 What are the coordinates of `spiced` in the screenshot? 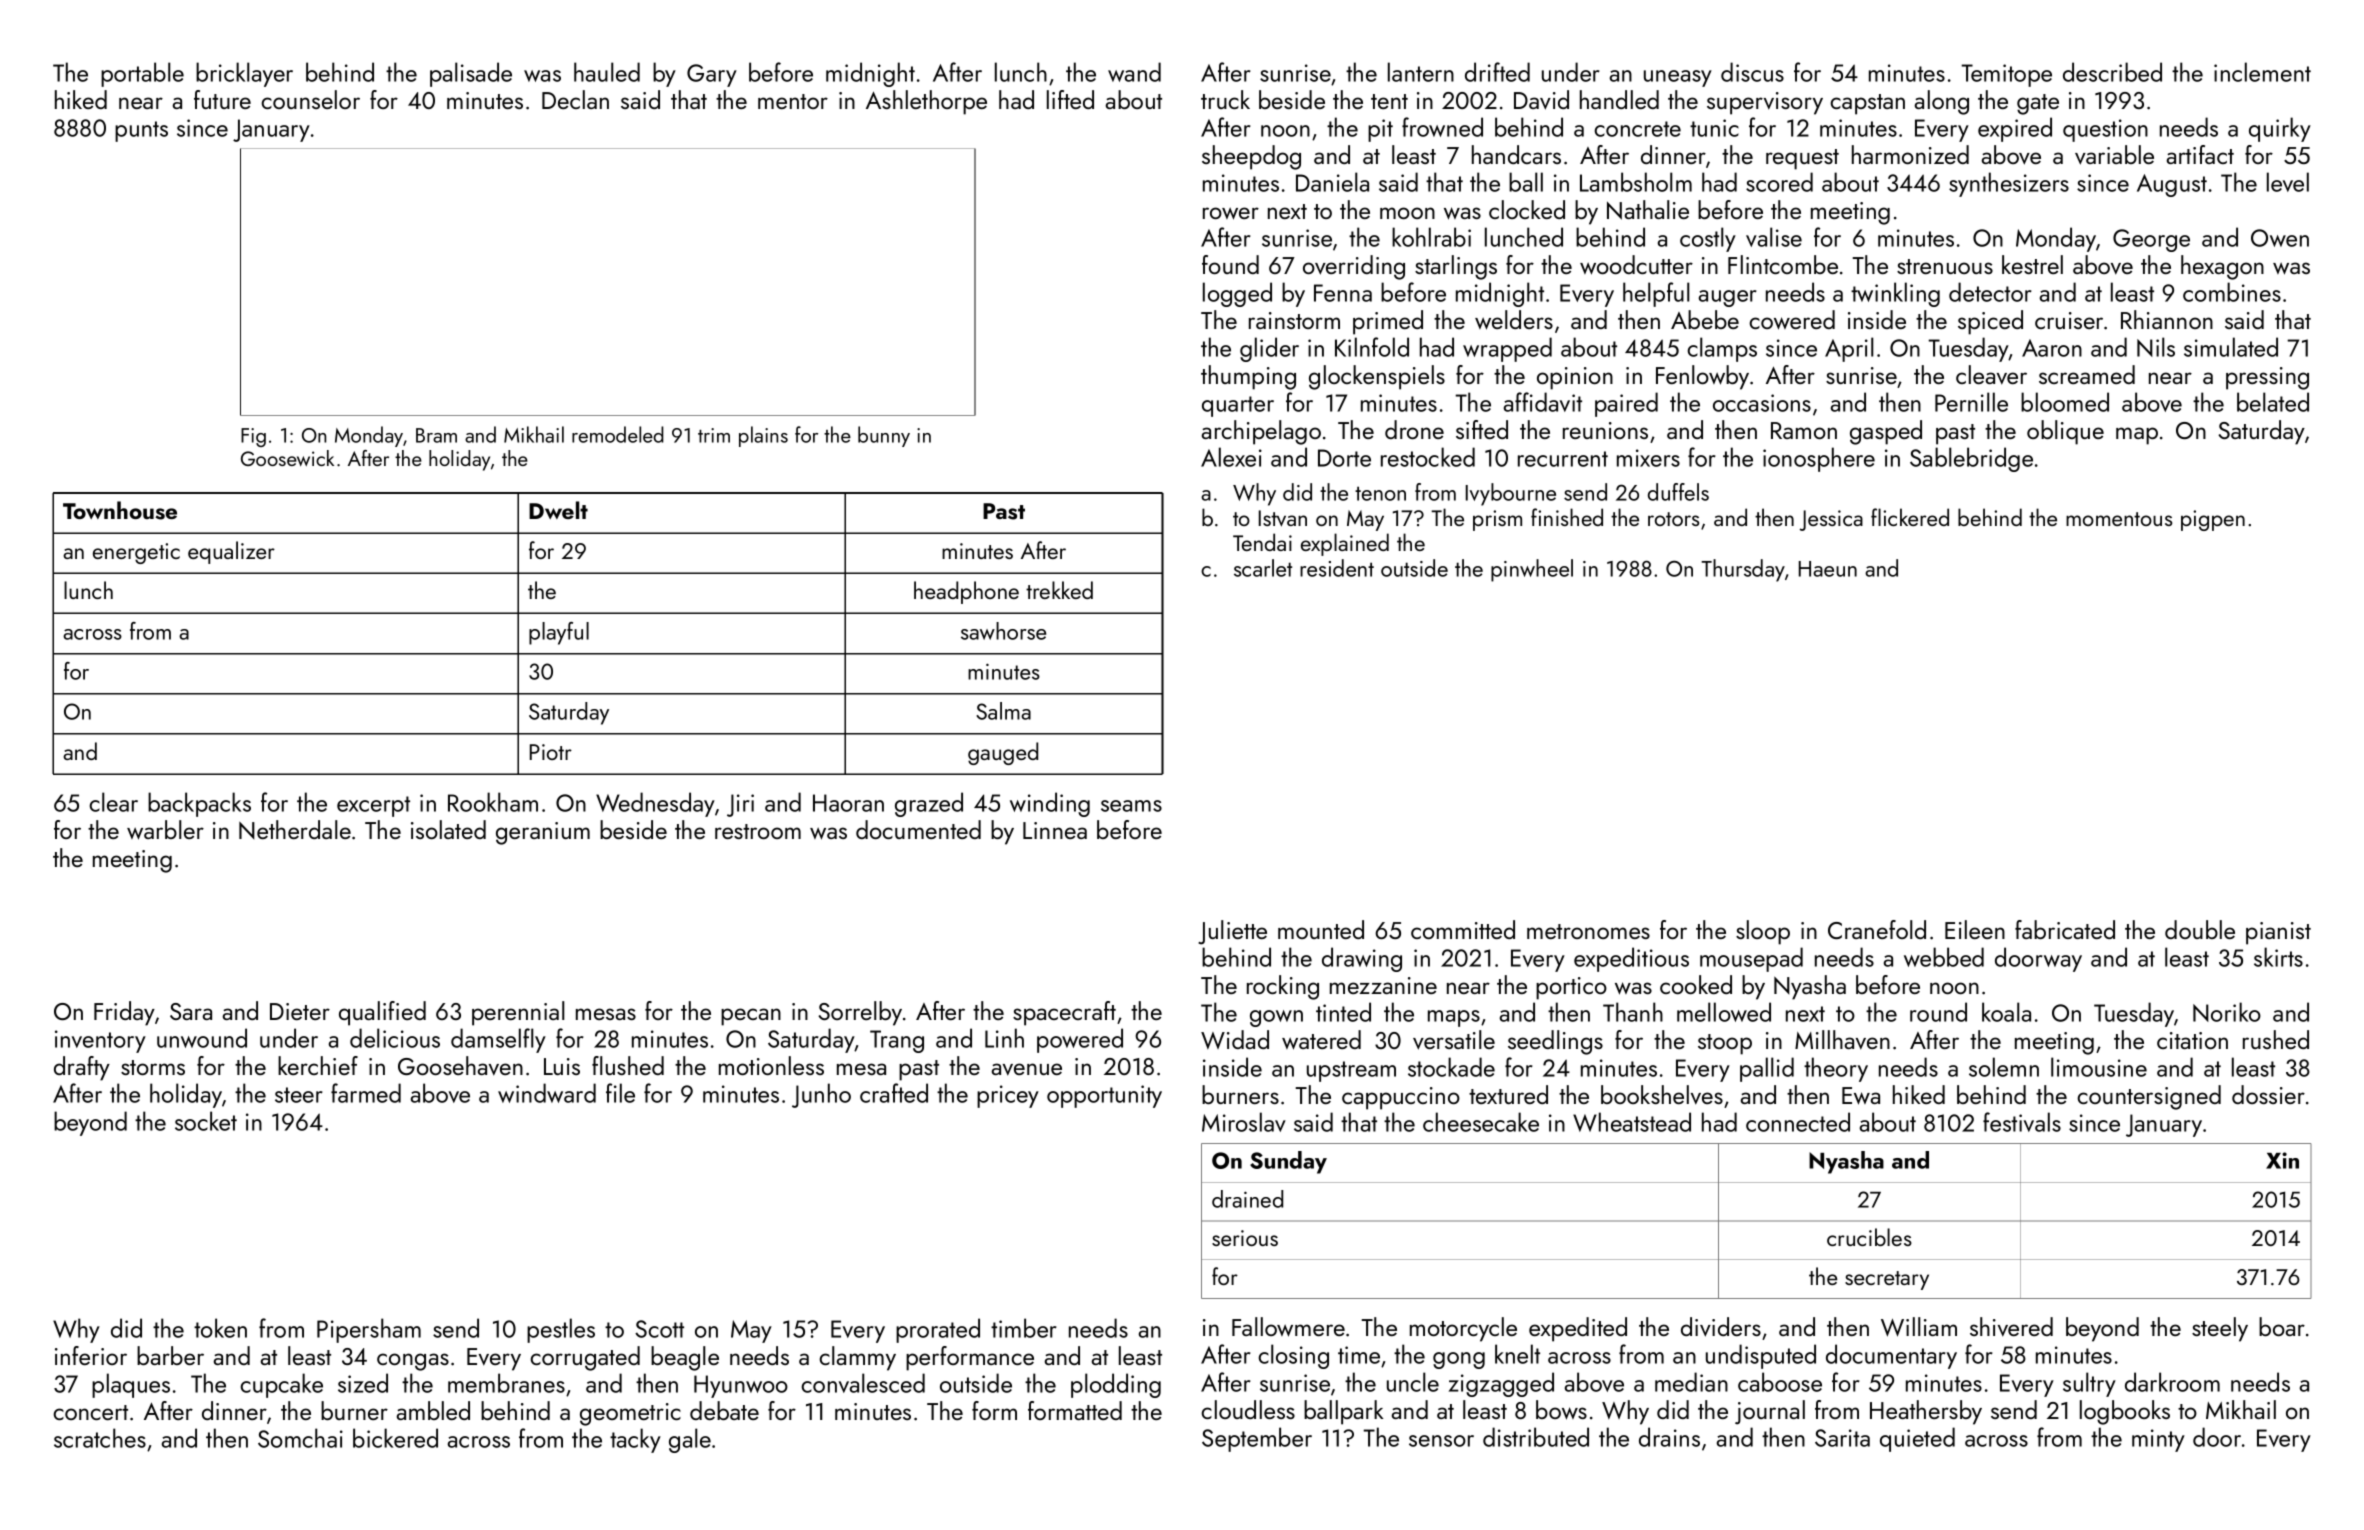 It's located at (1990, 322).
